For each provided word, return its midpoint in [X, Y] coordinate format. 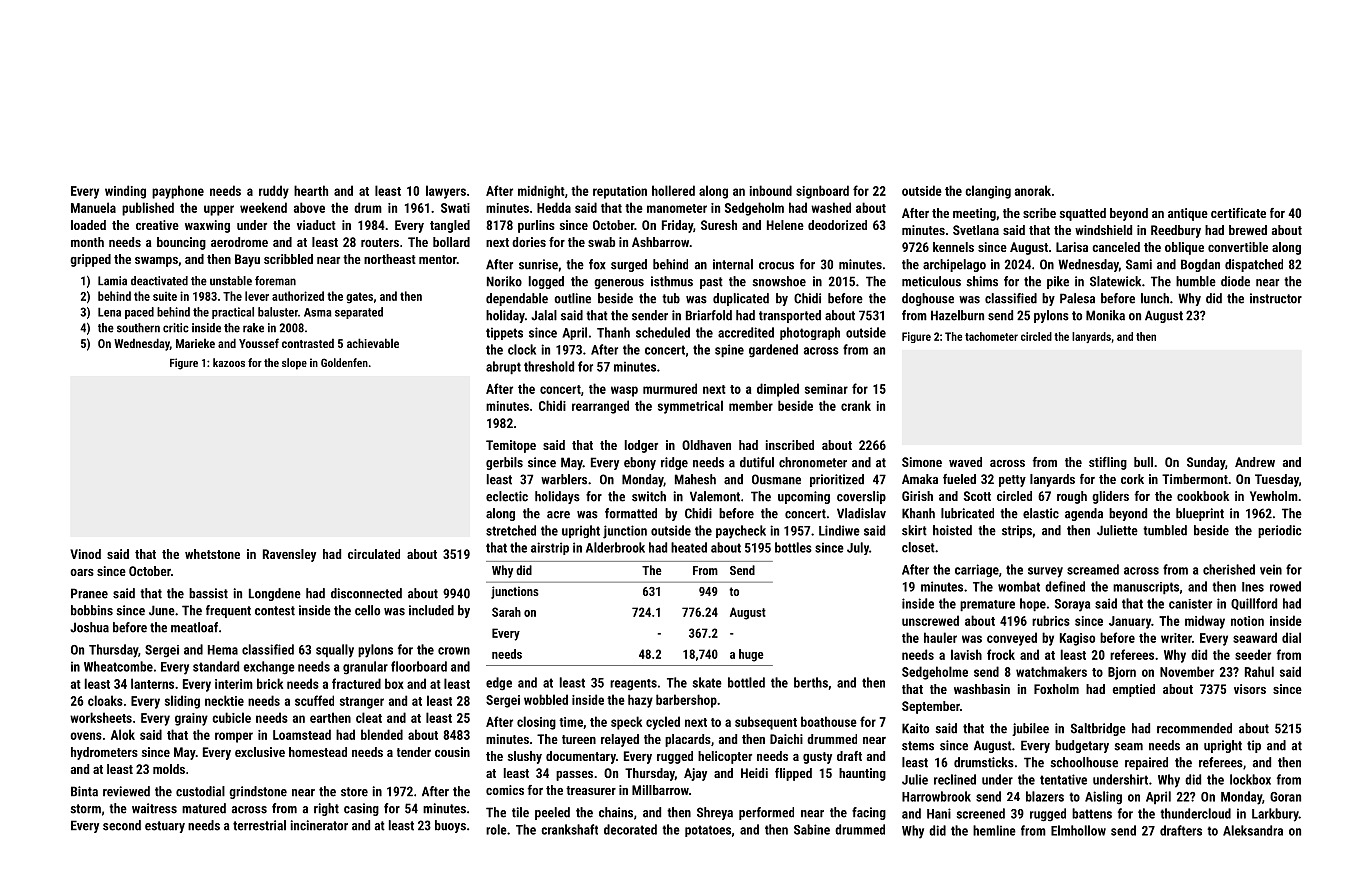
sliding [182, 702]
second [122, 825]
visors [1250, 689]
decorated [630, 829]
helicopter [725, 757]
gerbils [504, 463]
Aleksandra [1253, 830]
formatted [631, 513]
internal [733, 264]
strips [1017, 531]
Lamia [112, 281]
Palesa [1077, 298]
